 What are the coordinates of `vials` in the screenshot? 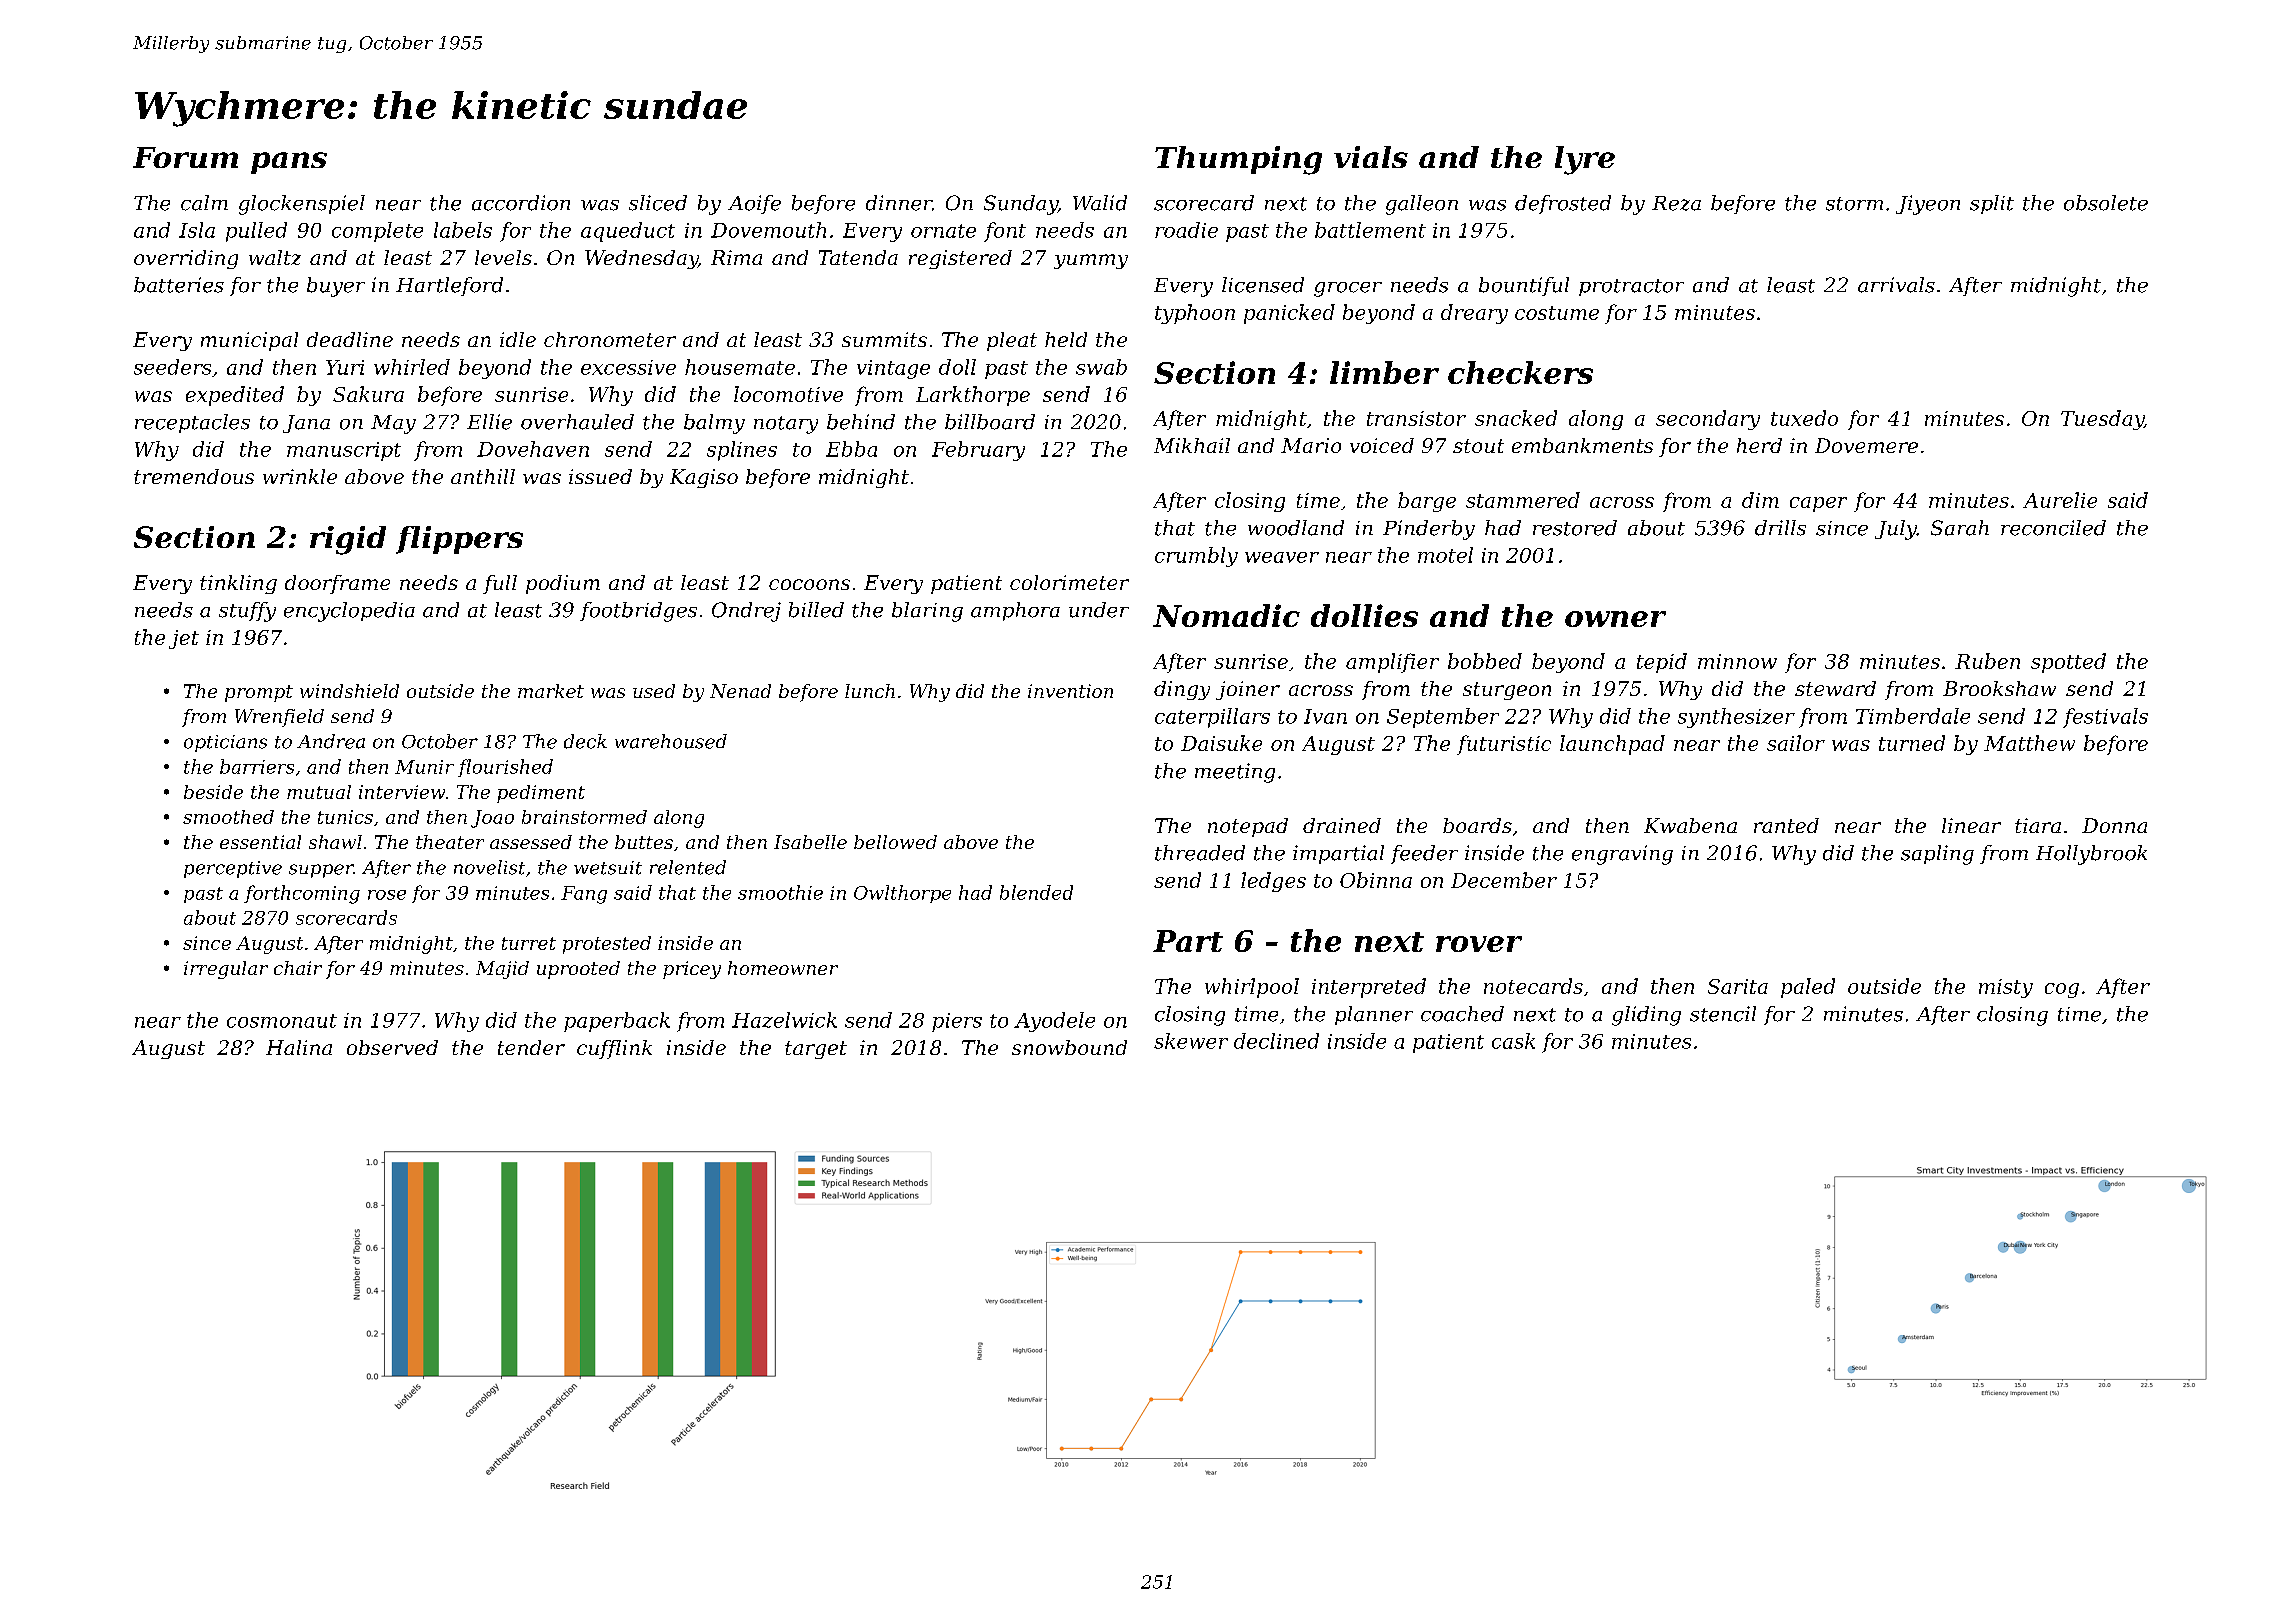 It's located at (1371, 157).
